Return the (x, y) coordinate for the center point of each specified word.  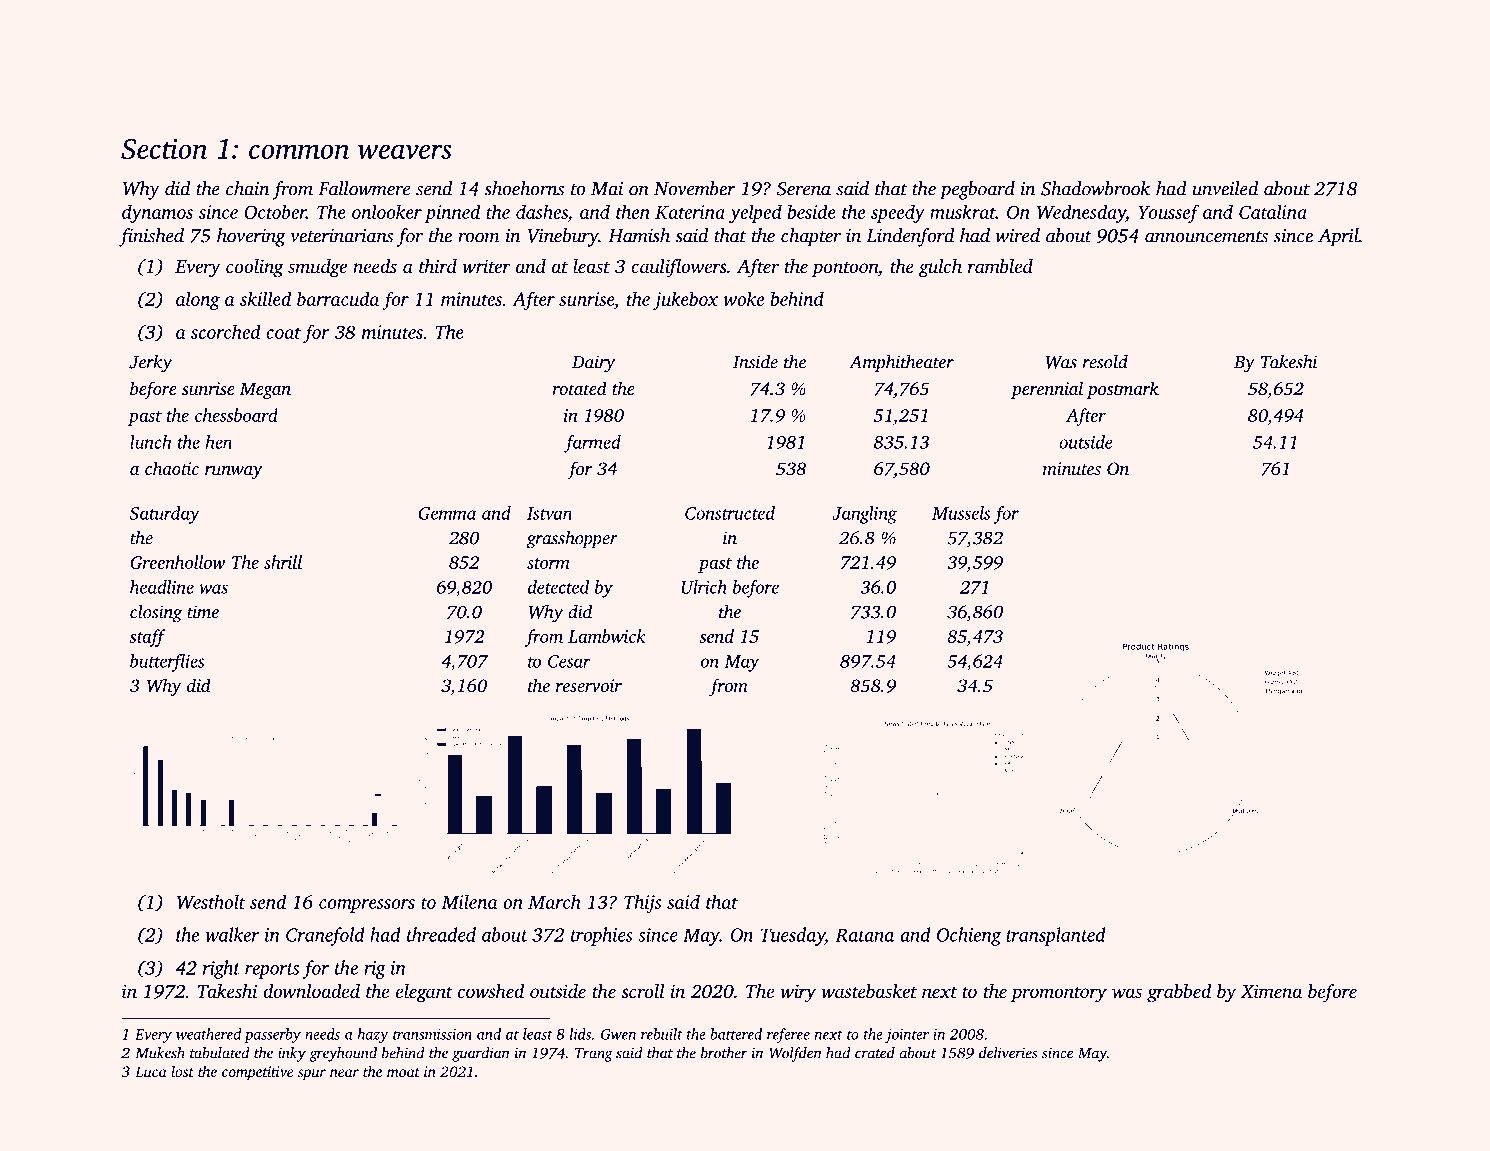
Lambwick (607, 636)
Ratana (864, 935)
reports (272, 971)
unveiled (1225, 188)
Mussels (961, 513)
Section (164, 149)
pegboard (977, 190)
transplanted (1056, 936)
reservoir (589, 685)
